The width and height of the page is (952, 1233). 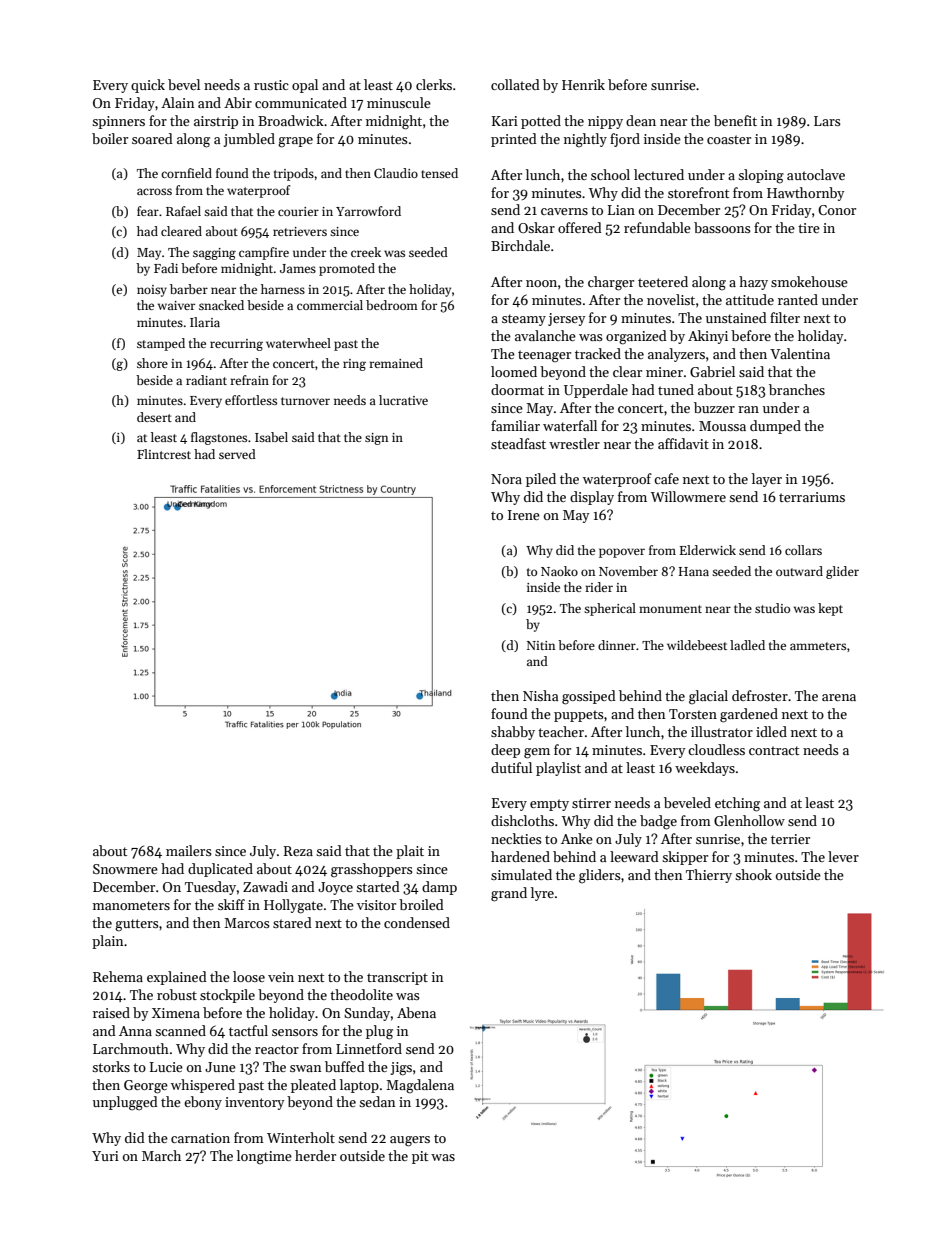 I want to click on steadfast, so click(x=518, y=443).
